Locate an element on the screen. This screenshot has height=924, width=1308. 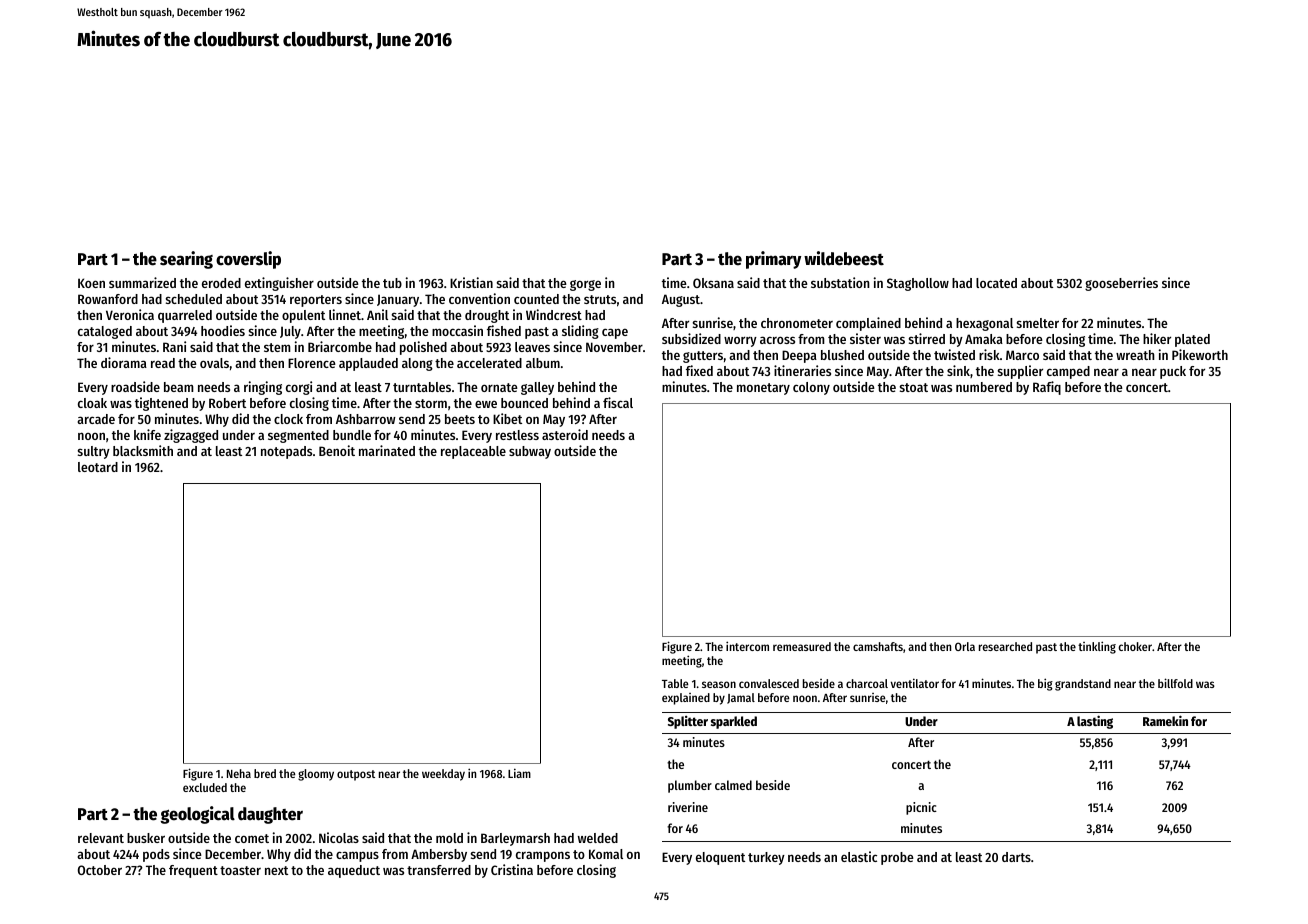
smelter is located at coordinates (1038, 323).
